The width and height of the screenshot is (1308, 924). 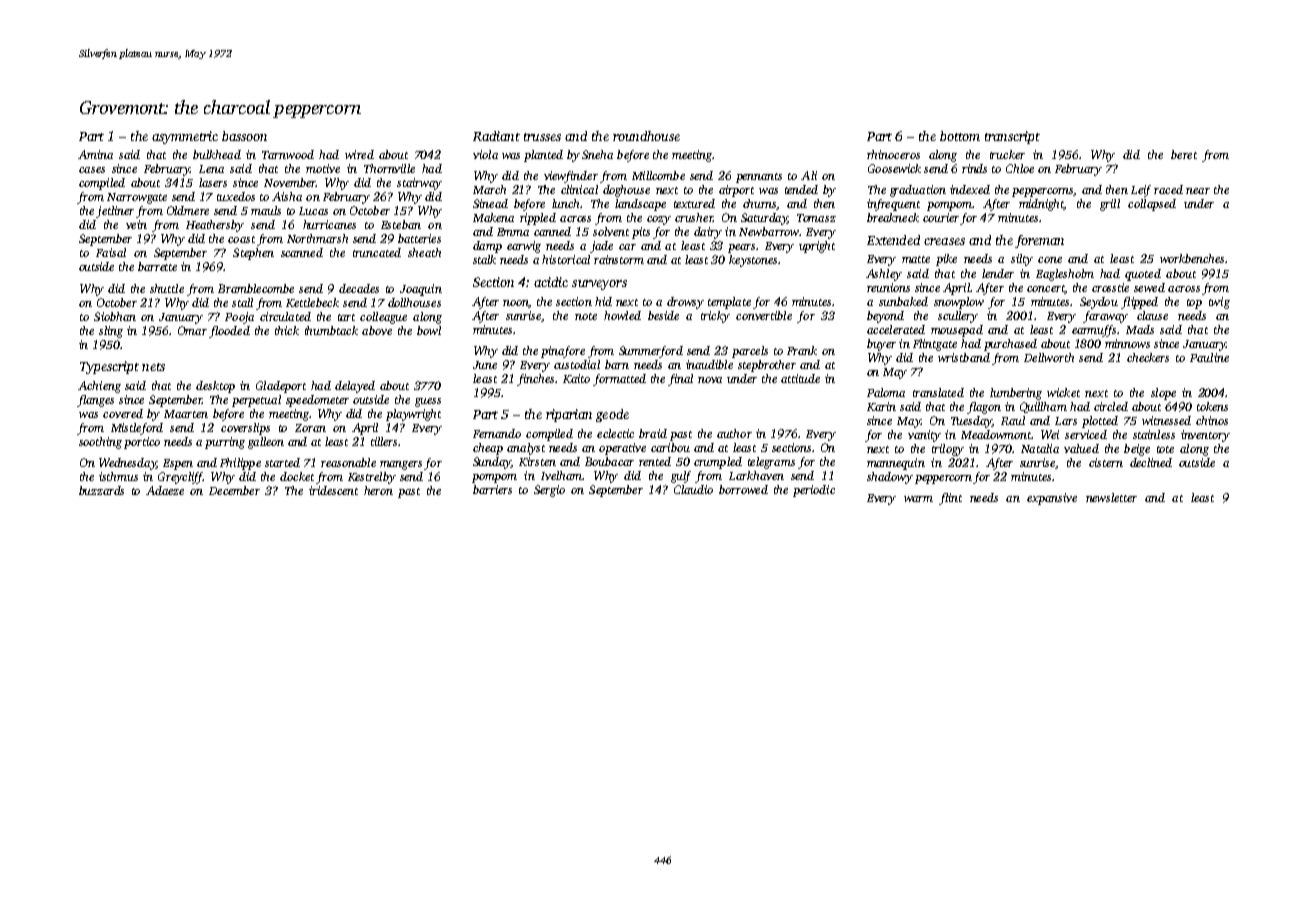 What do you see at coordinates (651, 352) in the screenshot?
I see `Summerford` at bounding box center [651, 352].
